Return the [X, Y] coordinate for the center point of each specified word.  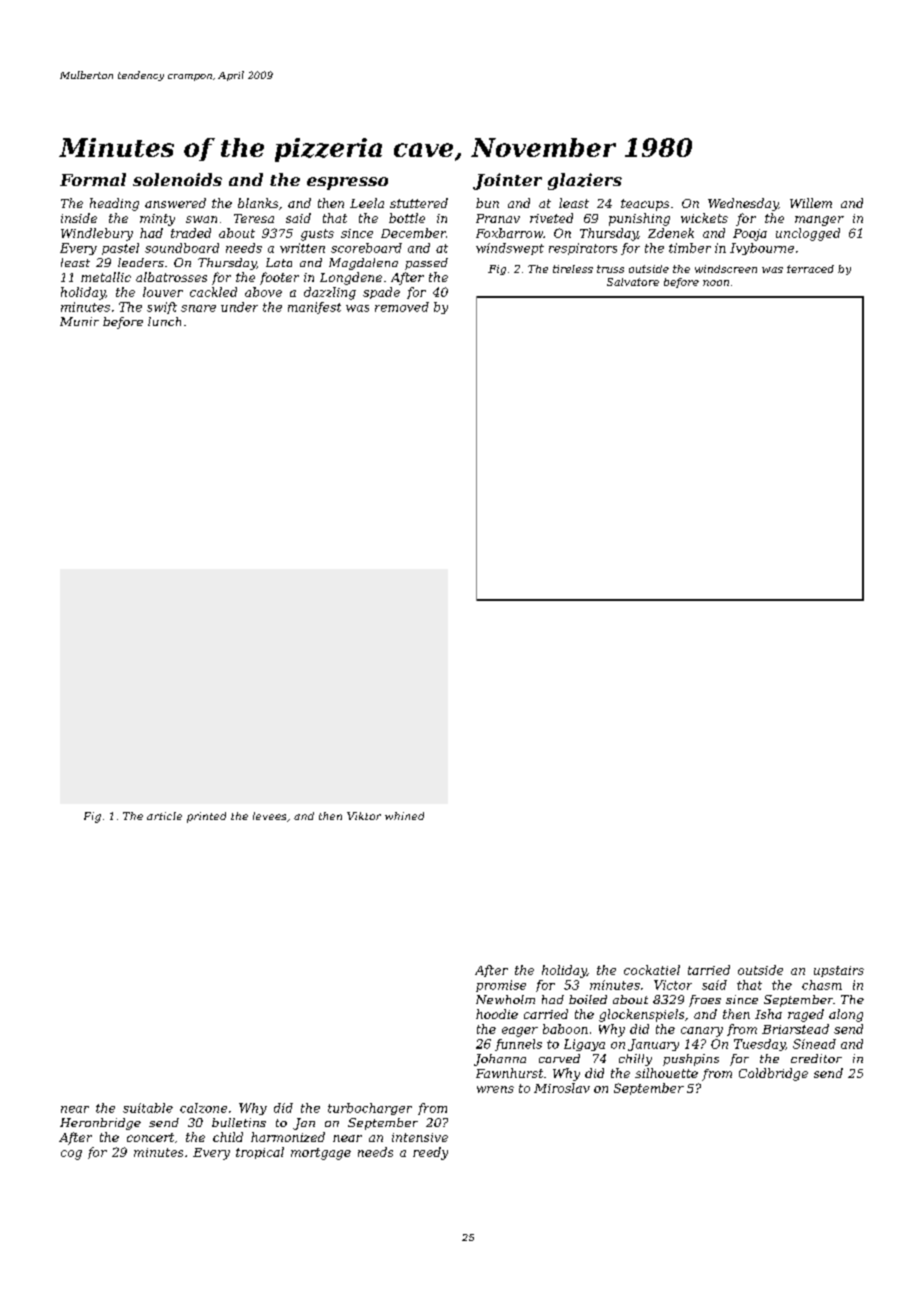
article [164, 816]
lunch [164, 321]
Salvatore [633, 282]
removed [402, 307]
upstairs [839, 971]
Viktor [364, 816]
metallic [106, 277]
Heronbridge [100, 1124]
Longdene [351, 278]
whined [404, 816]
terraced [810, 269]
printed [206, 817]
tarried [709, 970]
